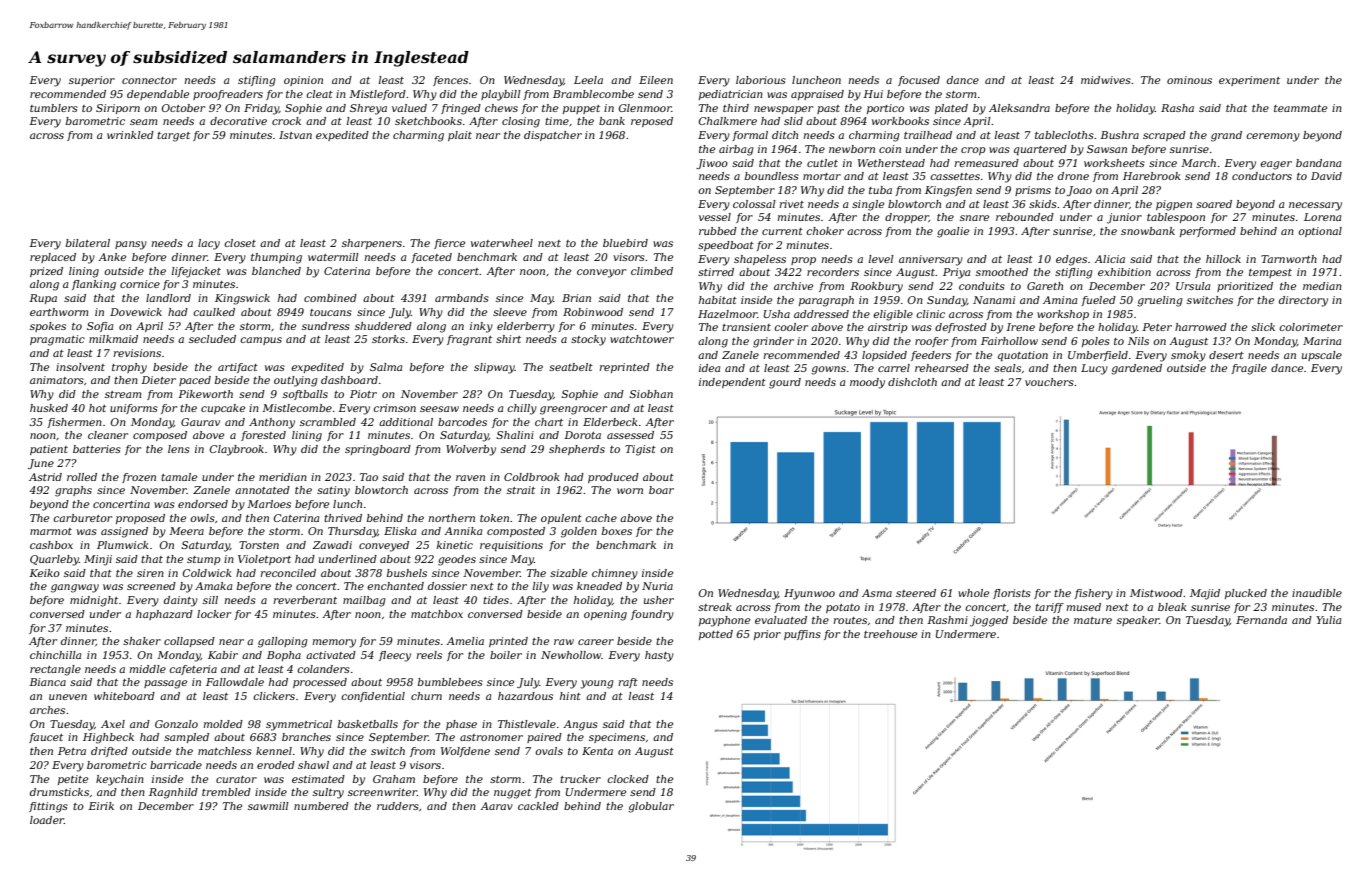 The image size is (1372, 887). I want to click on ominous, so click(1189, 80).
